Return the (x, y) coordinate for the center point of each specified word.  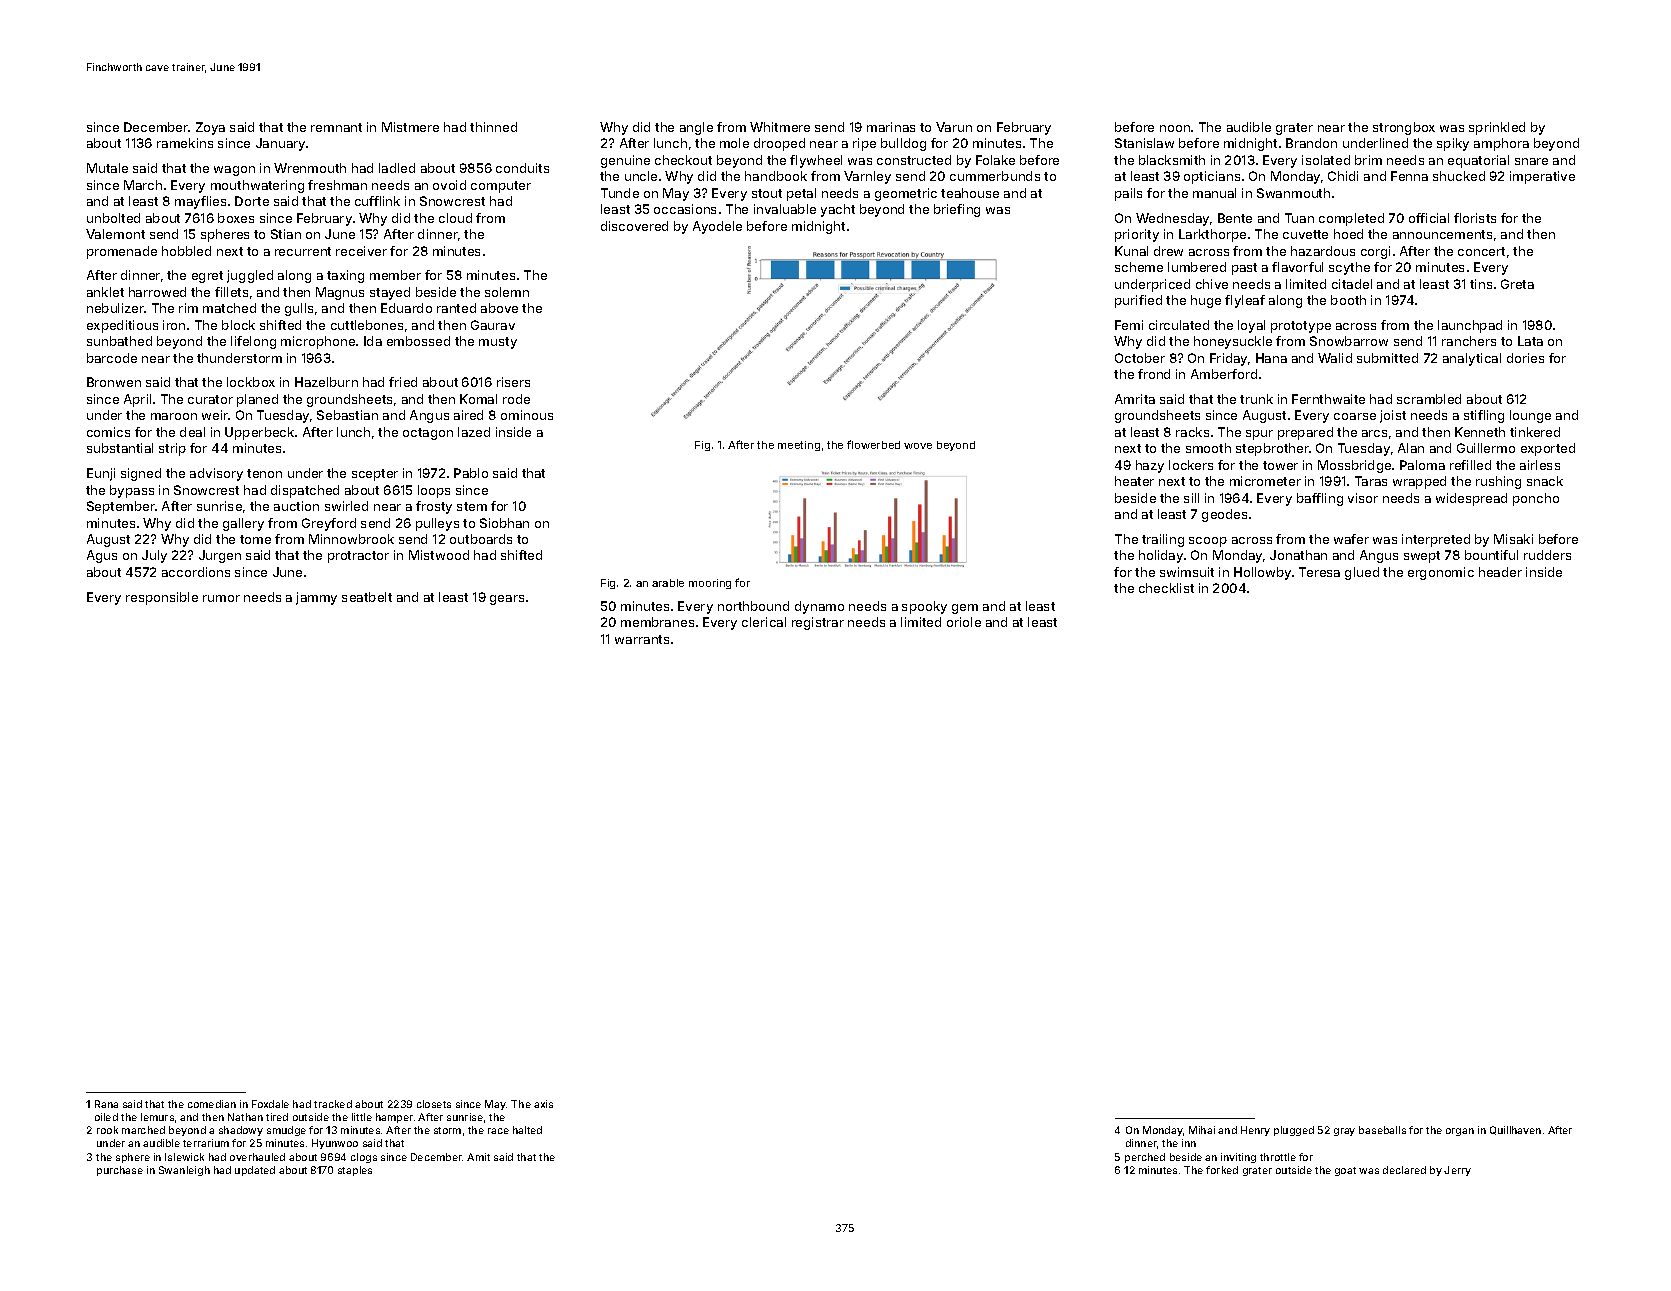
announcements (1442, 234)
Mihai (1202, 1130)
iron (174, 325)
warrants (642, 639)
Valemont (115, 234)
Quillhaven (1515, 1130)
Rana (106, 1104)
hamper (394, 1118)
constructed (914, 160)
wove (918, 446)
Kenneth (1480, 432)
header (1500, 572)
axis (543, 1104)
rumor (221, 598)
